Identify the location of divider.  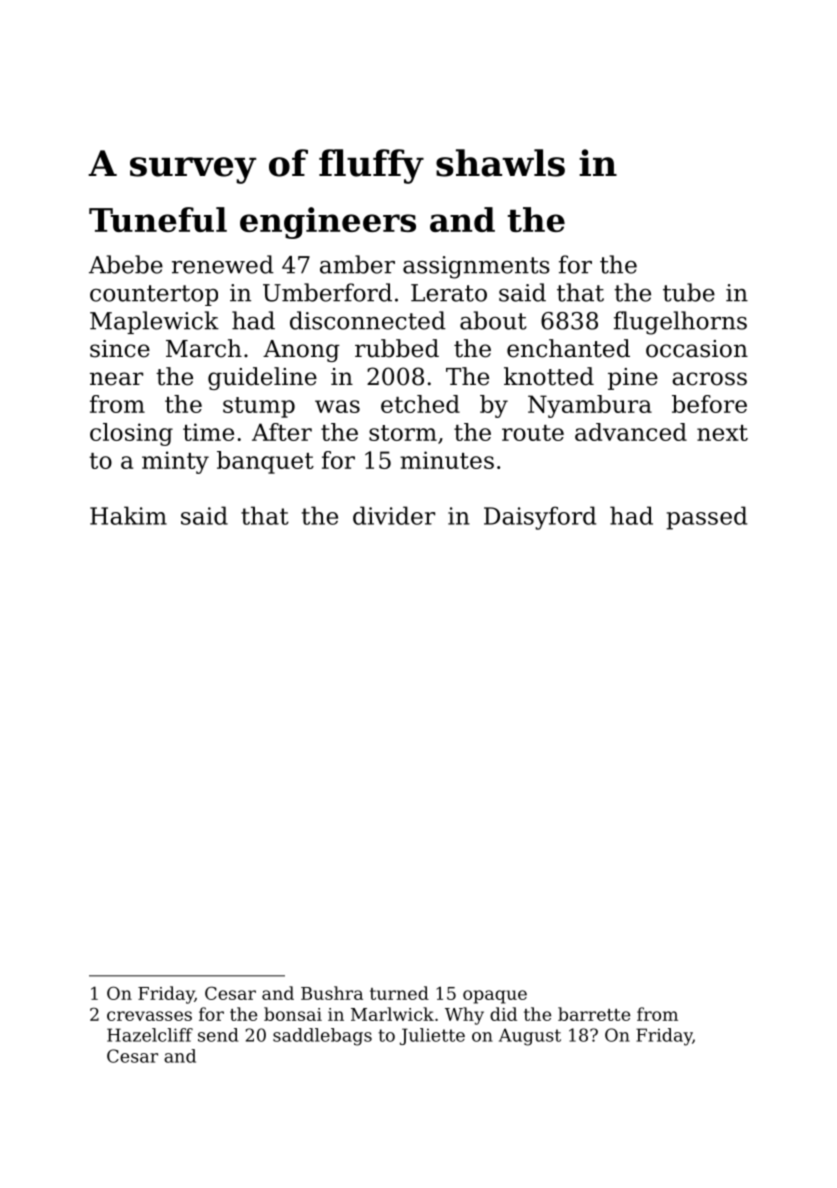
(394, 515).
